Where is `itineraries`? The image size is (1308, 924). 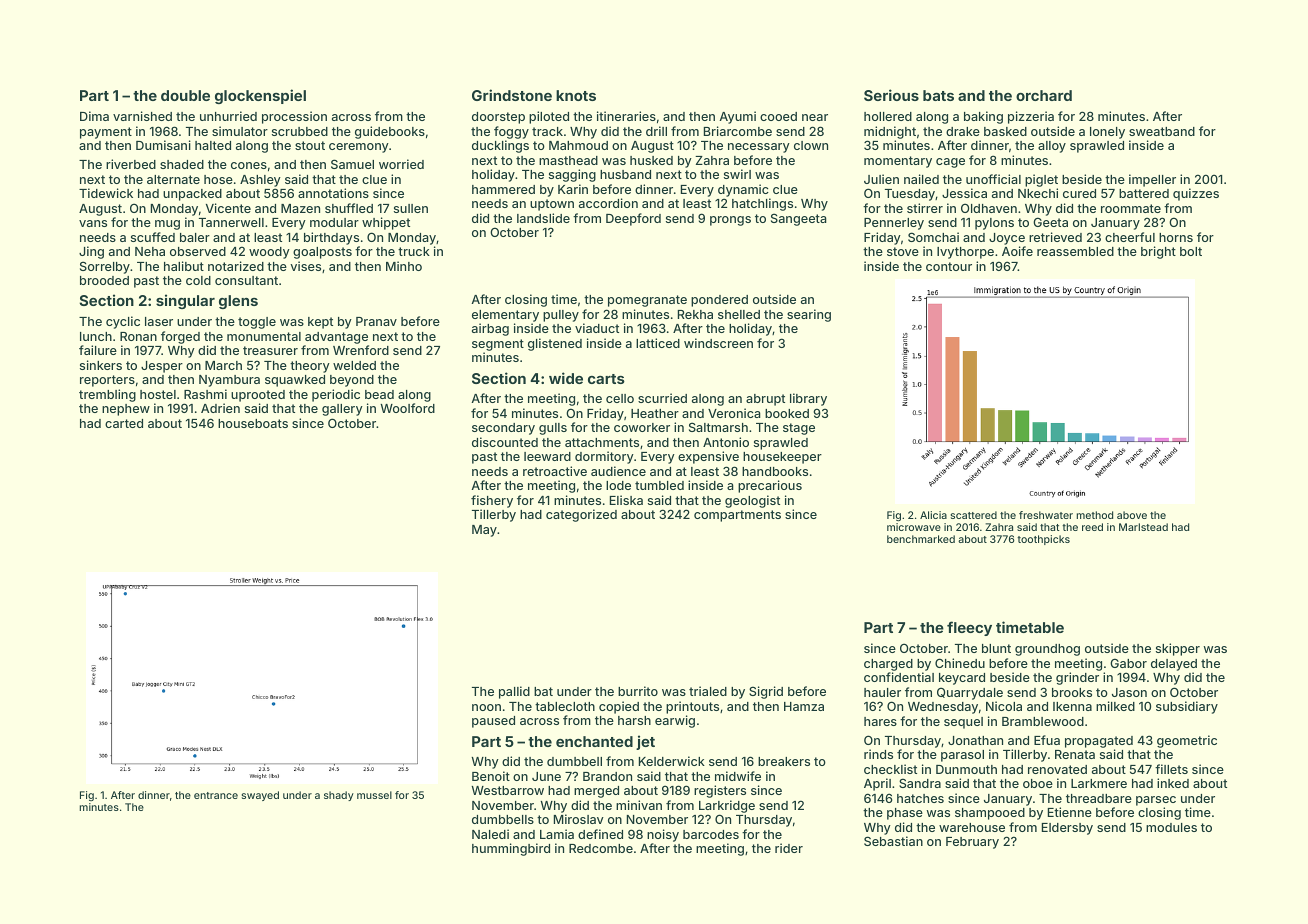
itineraries is located at coordinates (626, 116).
